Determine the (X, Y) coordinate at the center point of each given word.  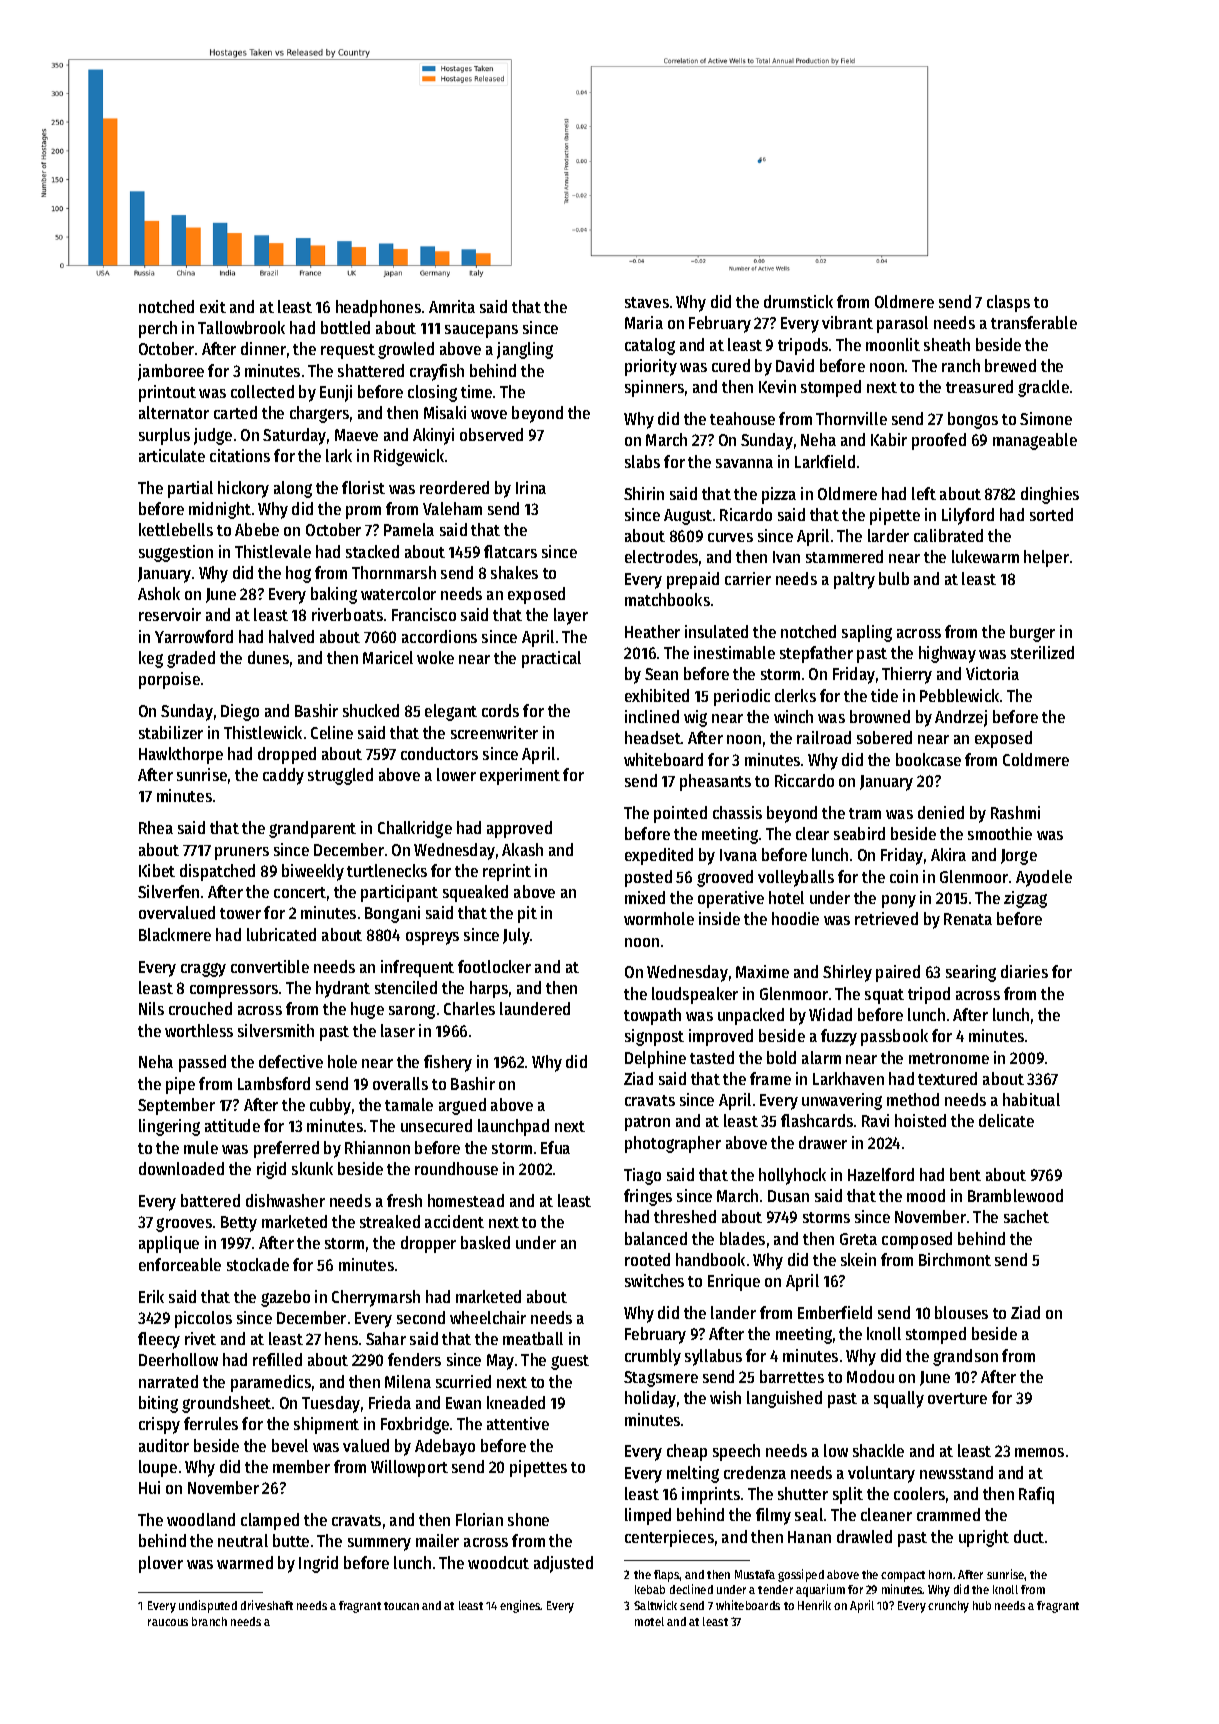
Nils (151, 1008)
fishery (448, 1063)
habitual (1031, 1099)
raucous (168, 1622)
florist (363, 487)
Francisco (424, 614)
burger (1032, 633)
